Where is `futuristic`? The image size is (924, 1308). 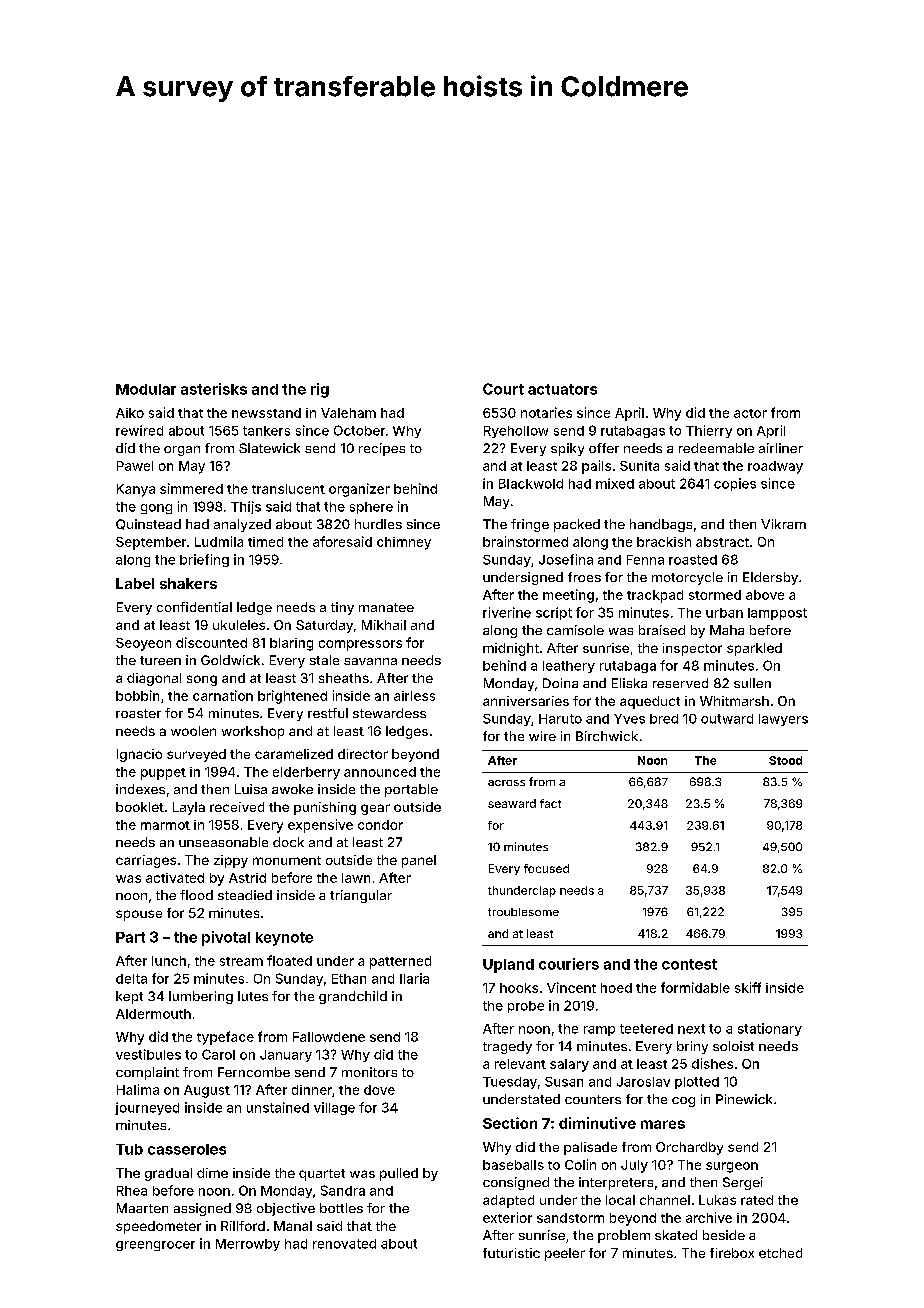
futuristic is located at coordinates (511, 1253).
